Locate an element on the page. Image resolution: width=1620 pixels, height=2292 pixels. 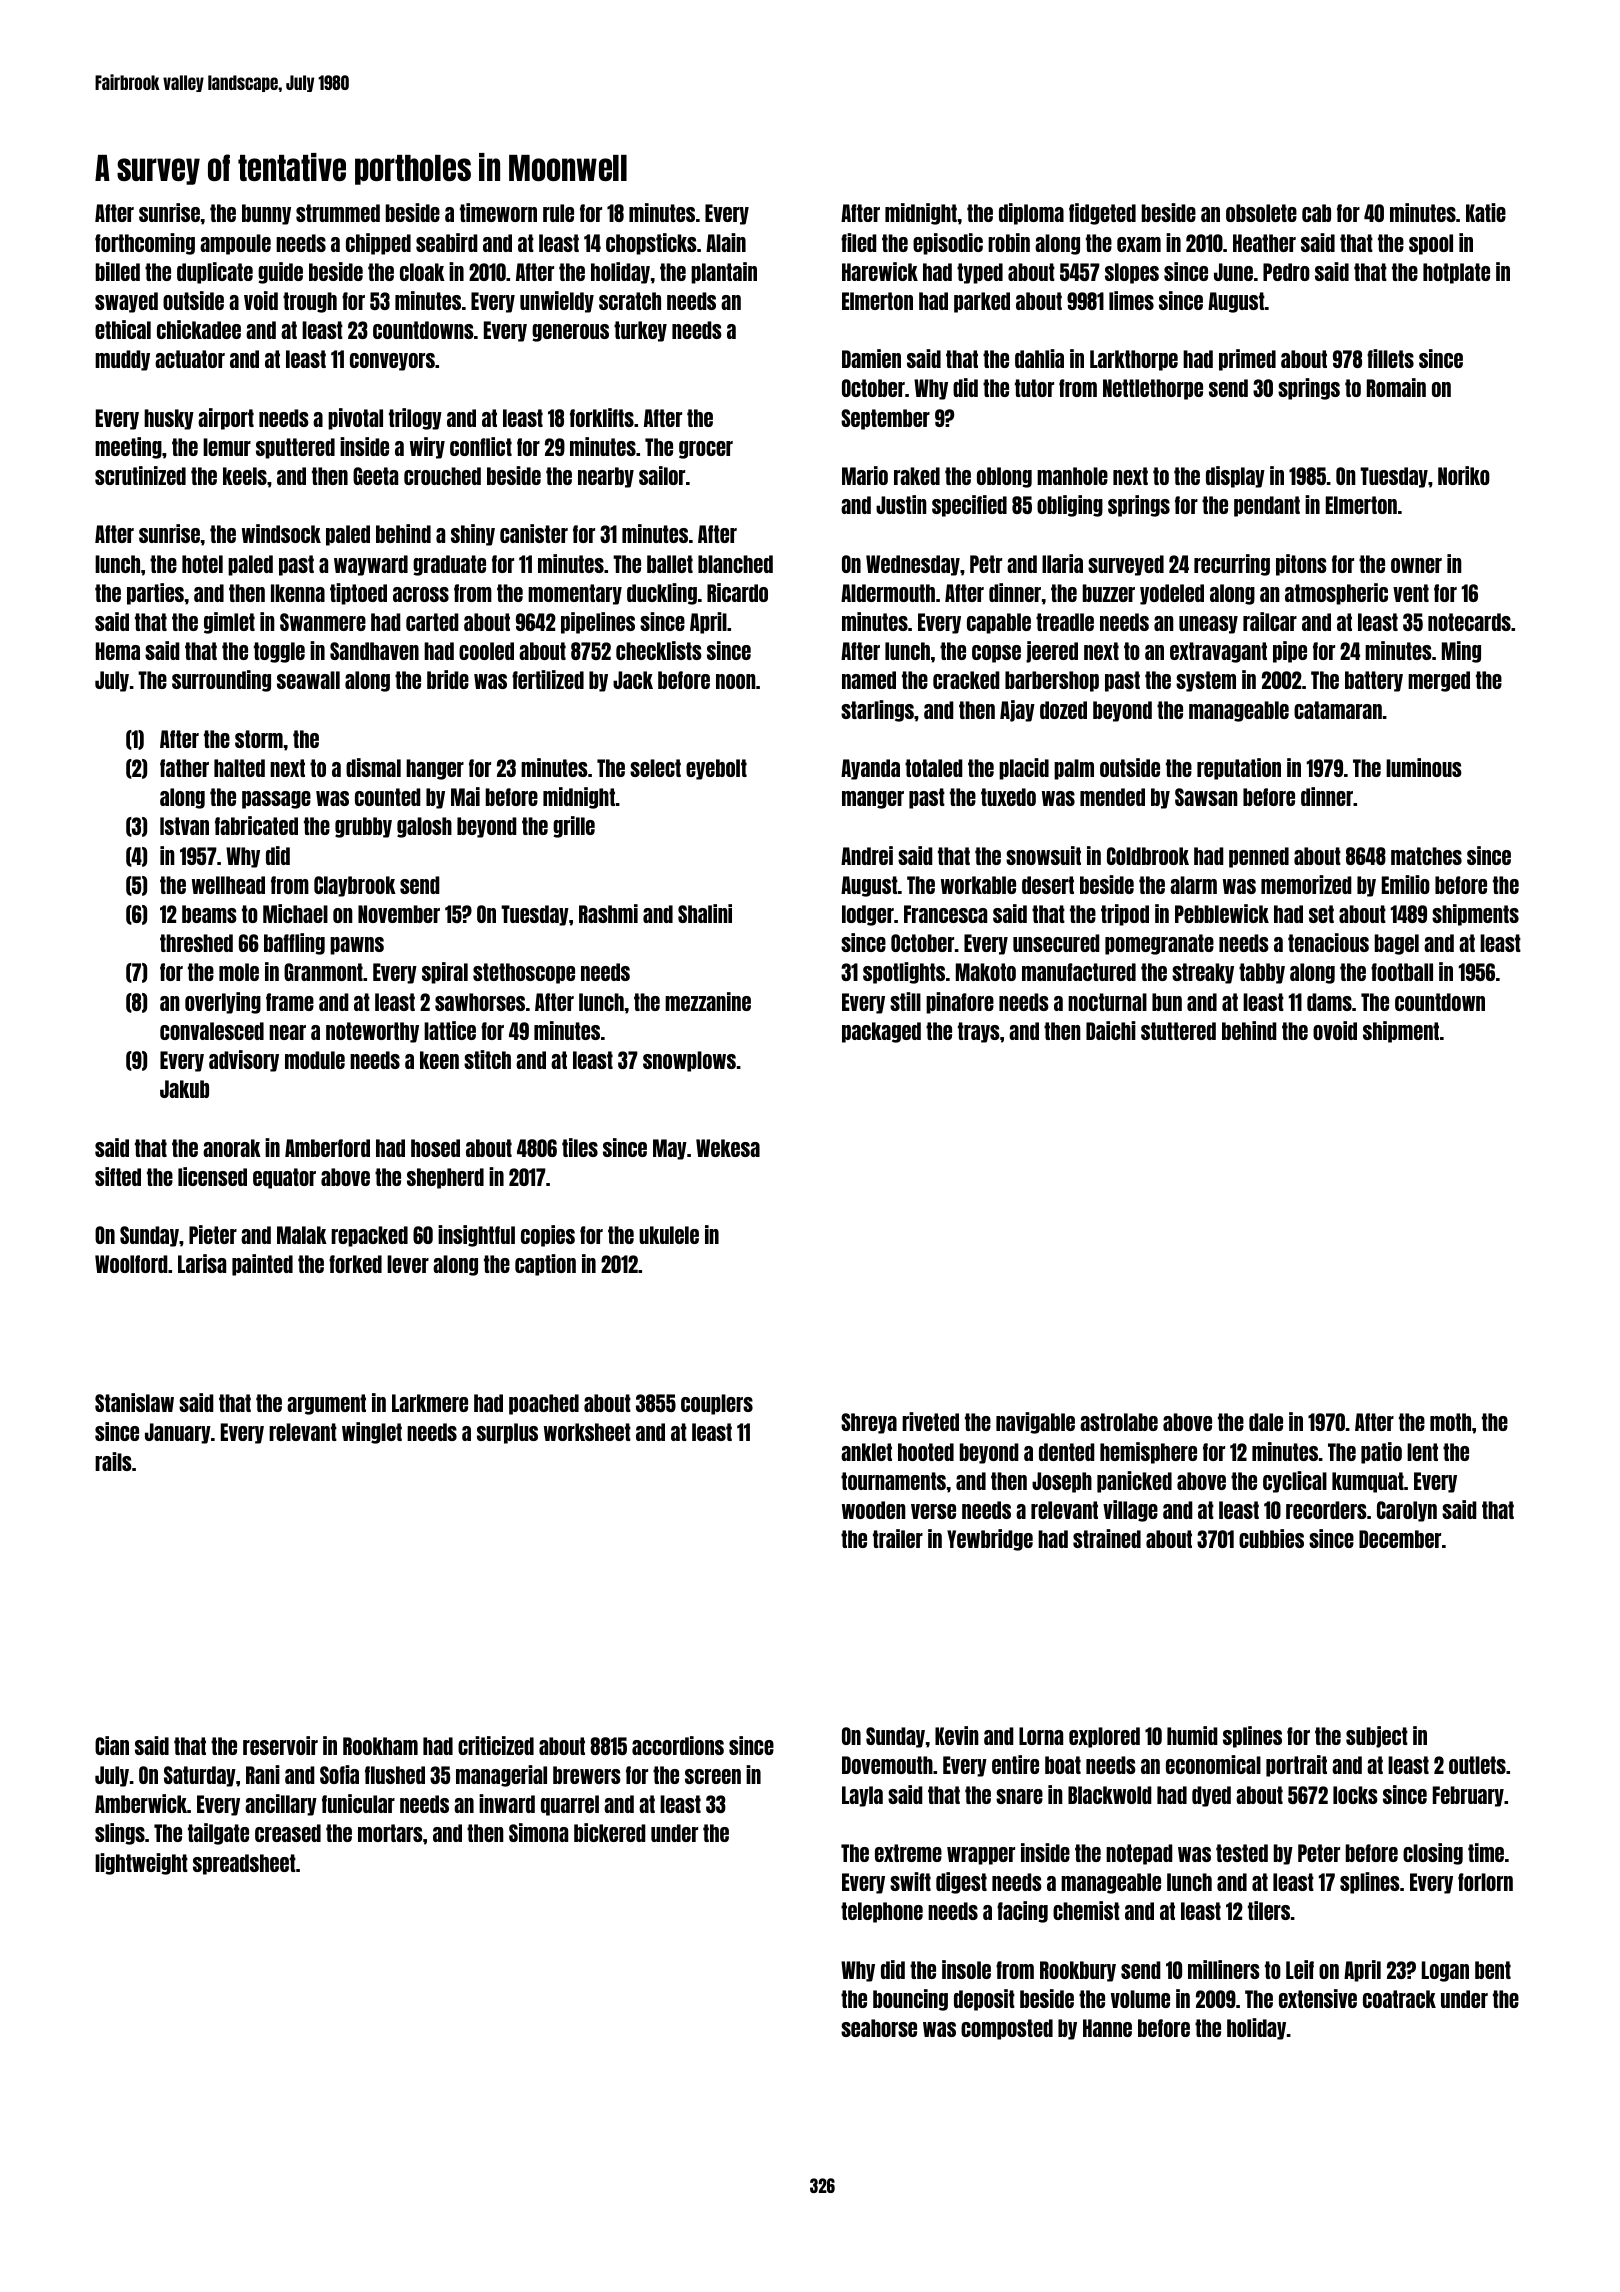
dale is located at coordinates (1266, 1422).
